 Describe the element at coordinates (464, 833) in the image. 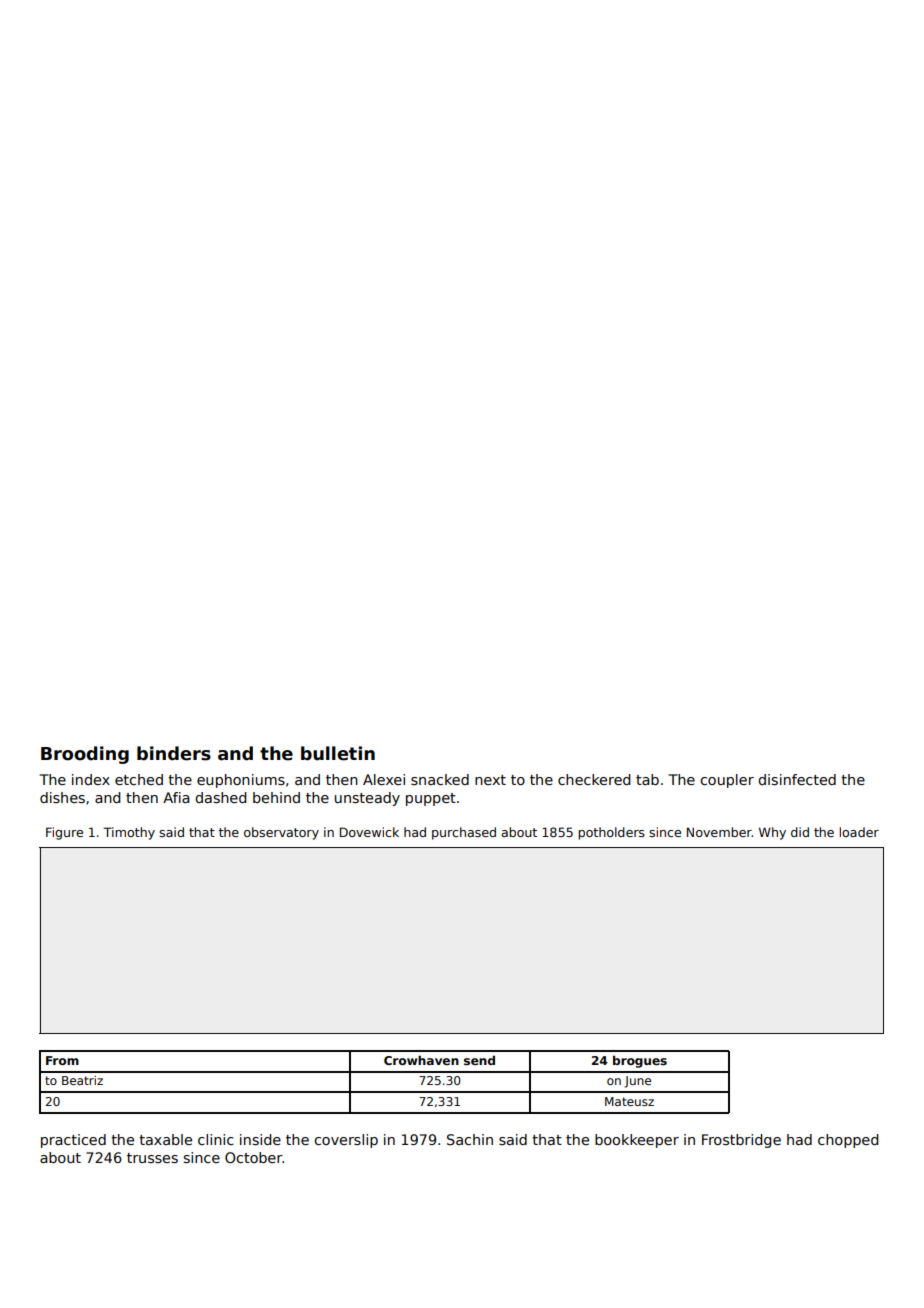

I see `purchased` at that location.
